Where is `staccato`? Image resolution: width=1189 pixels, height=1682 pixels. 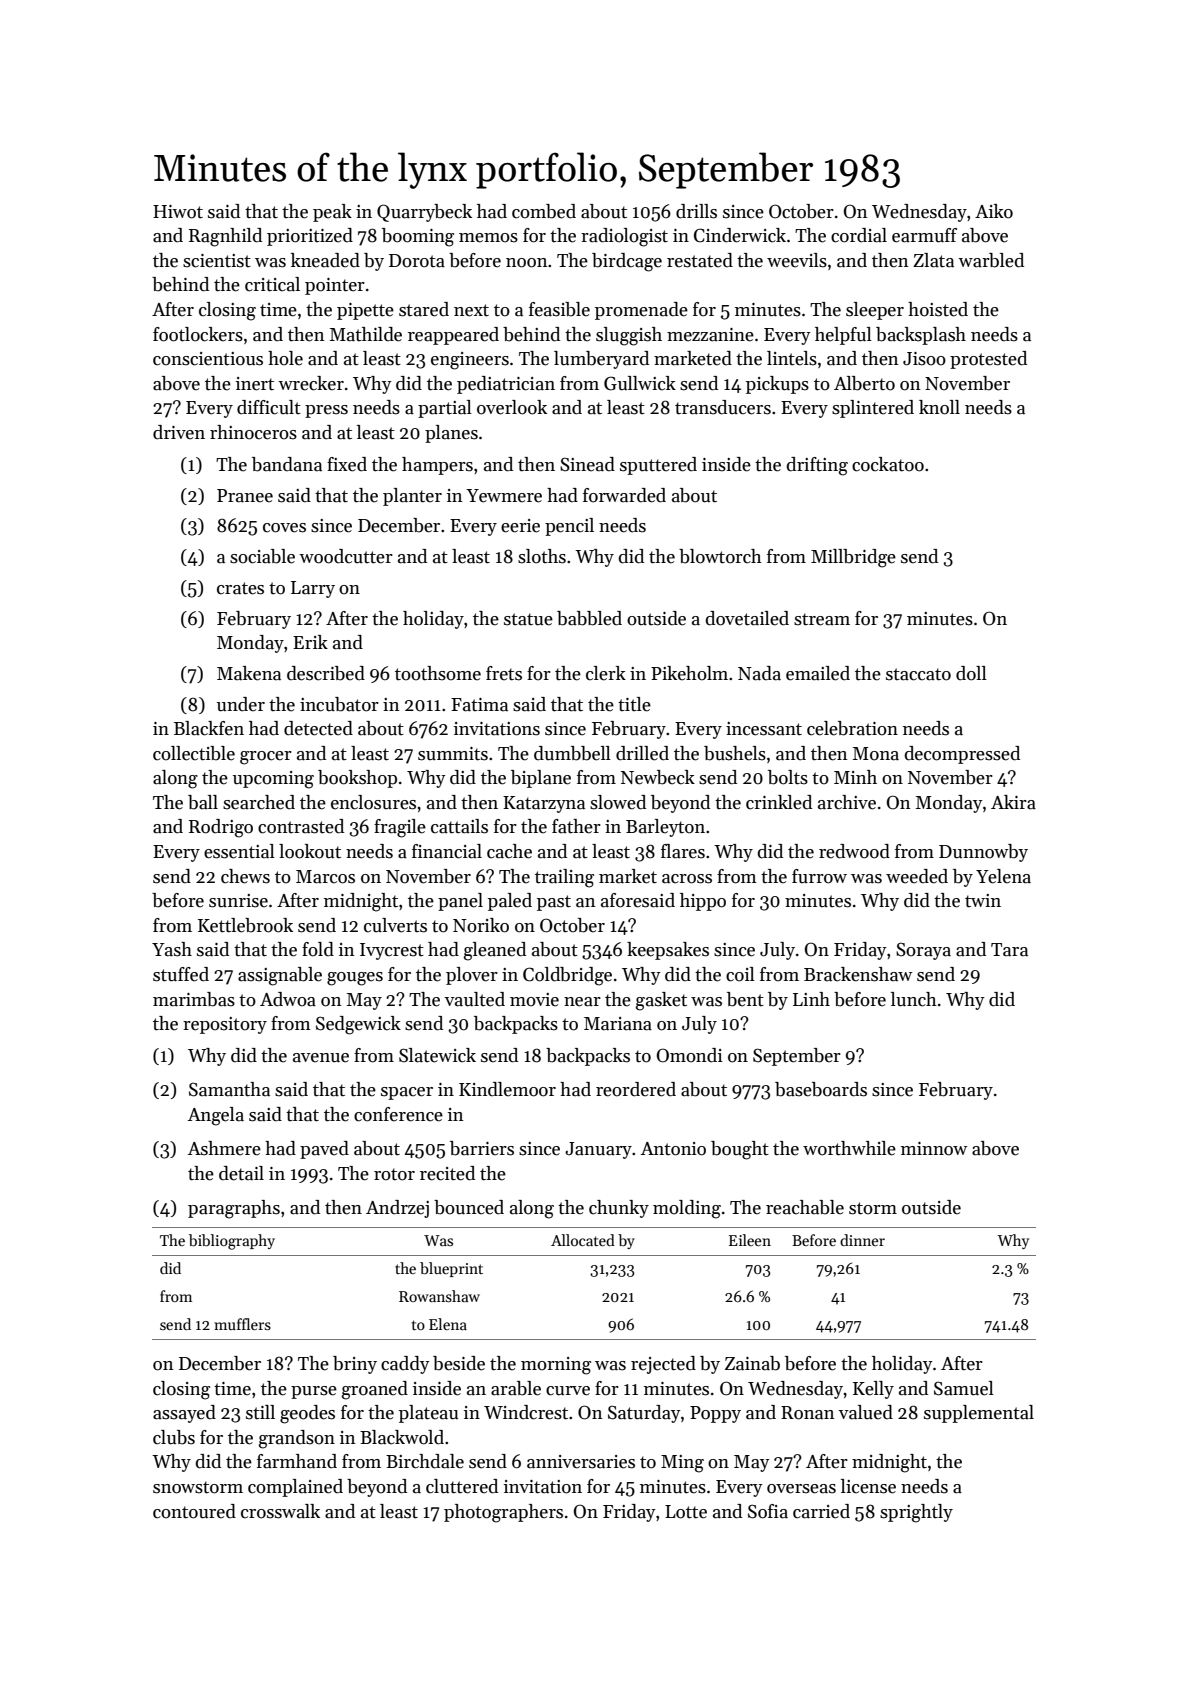 staccato is located at coordinates (918, 674).
